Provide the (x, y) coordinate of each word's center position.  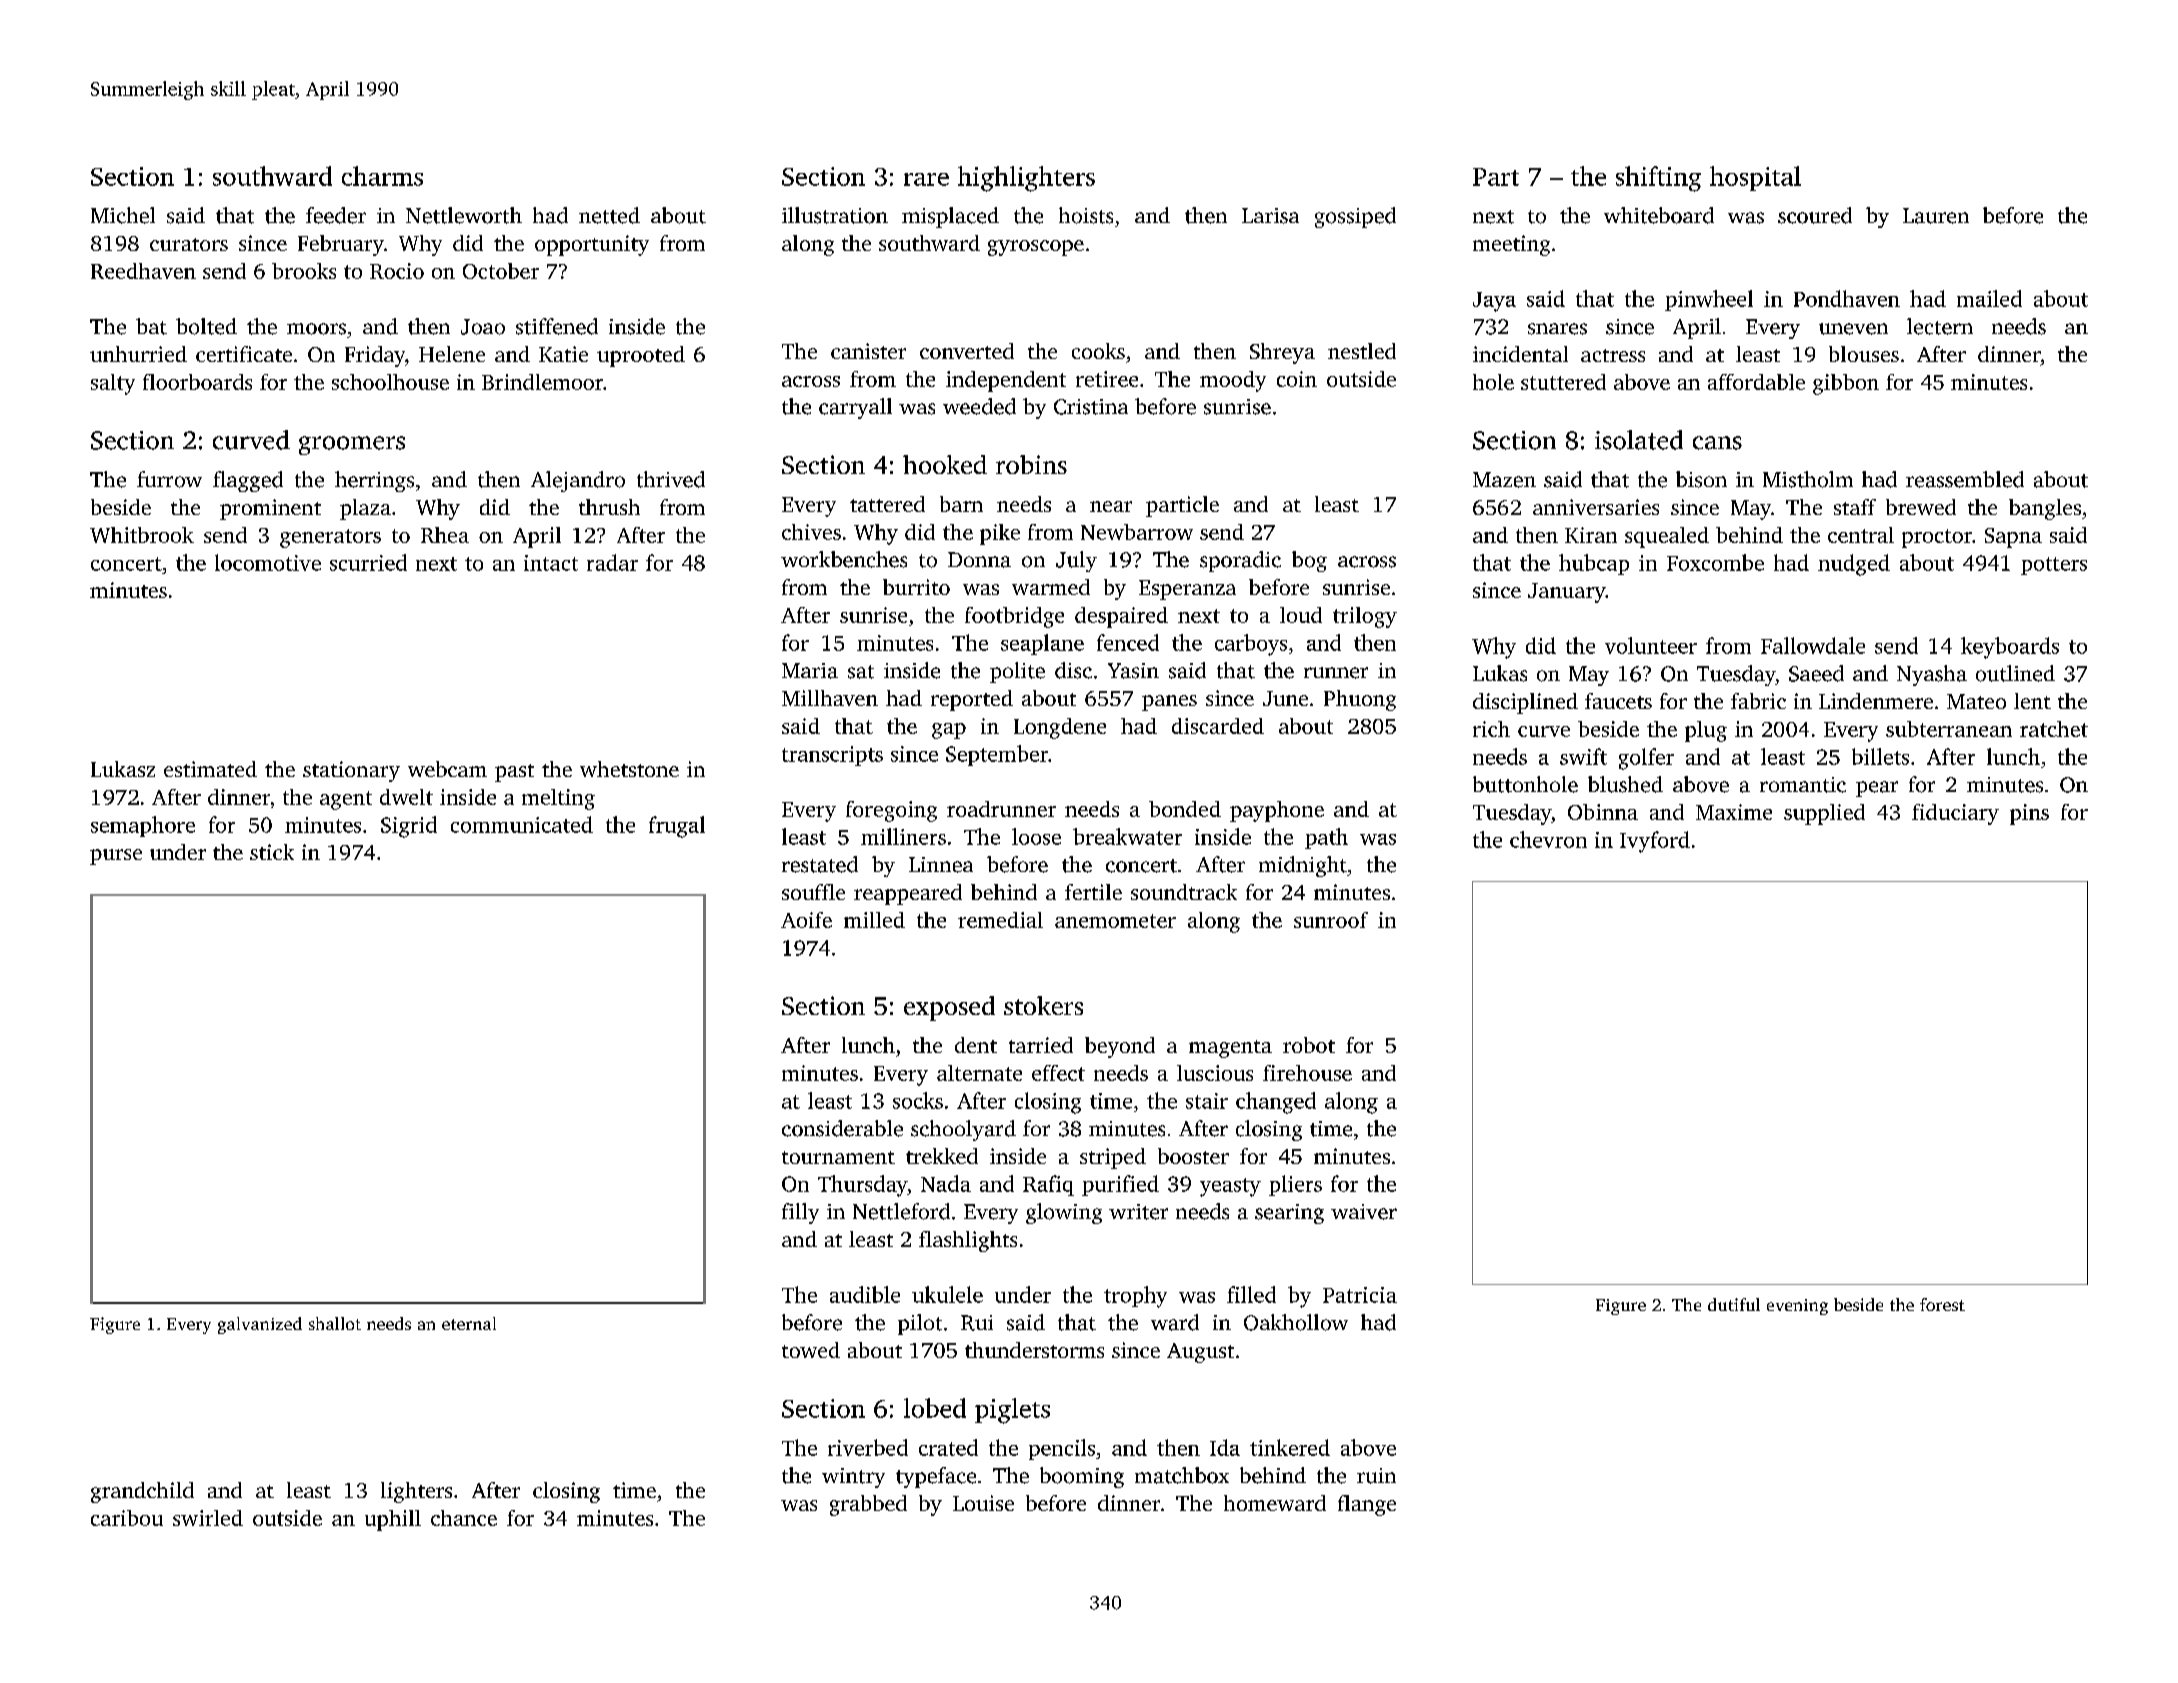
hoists (1086, 215)
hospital (1755, 178)
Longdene (1060, 728)
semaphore (143, 826)
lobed (935, 1408)
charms (382, 176)
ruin (1376, 1476)
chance (464, 1518)
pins (2029, 814)
